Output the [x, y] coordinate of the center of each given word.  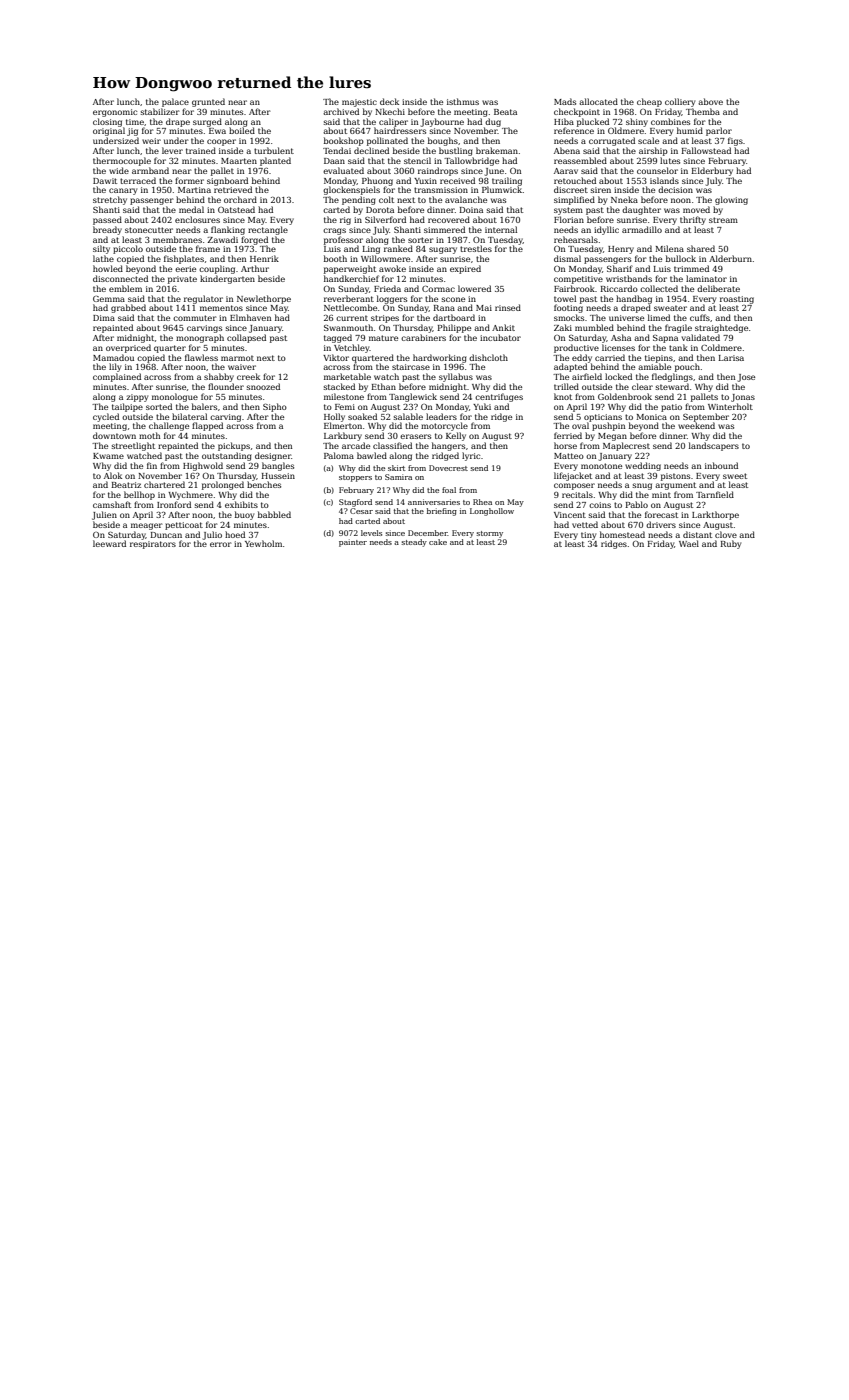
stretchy [110, 200]
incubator [500, 337]
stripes [385, 319]
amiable [654, 366]
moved [696, 209]
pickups [234, 446]
